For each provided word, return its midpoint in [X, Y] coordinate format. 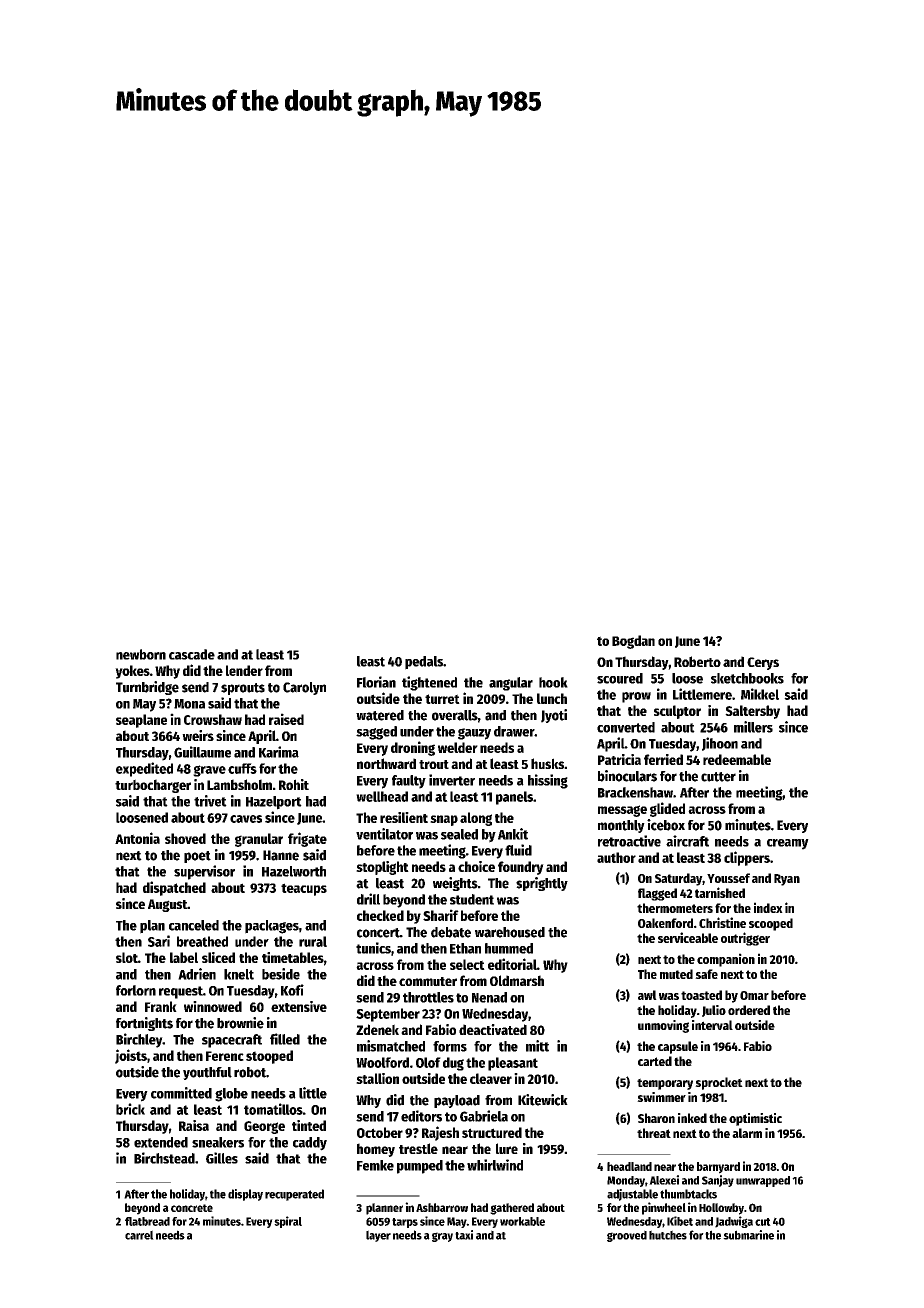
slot [127, 957]
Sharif [441, 915]
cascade [192, 654]
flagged [657, 894]
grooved [627, 1236]
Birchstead [164, 1158]
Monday [626, 1181]
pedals [424, 663]
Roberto [697, 661]
